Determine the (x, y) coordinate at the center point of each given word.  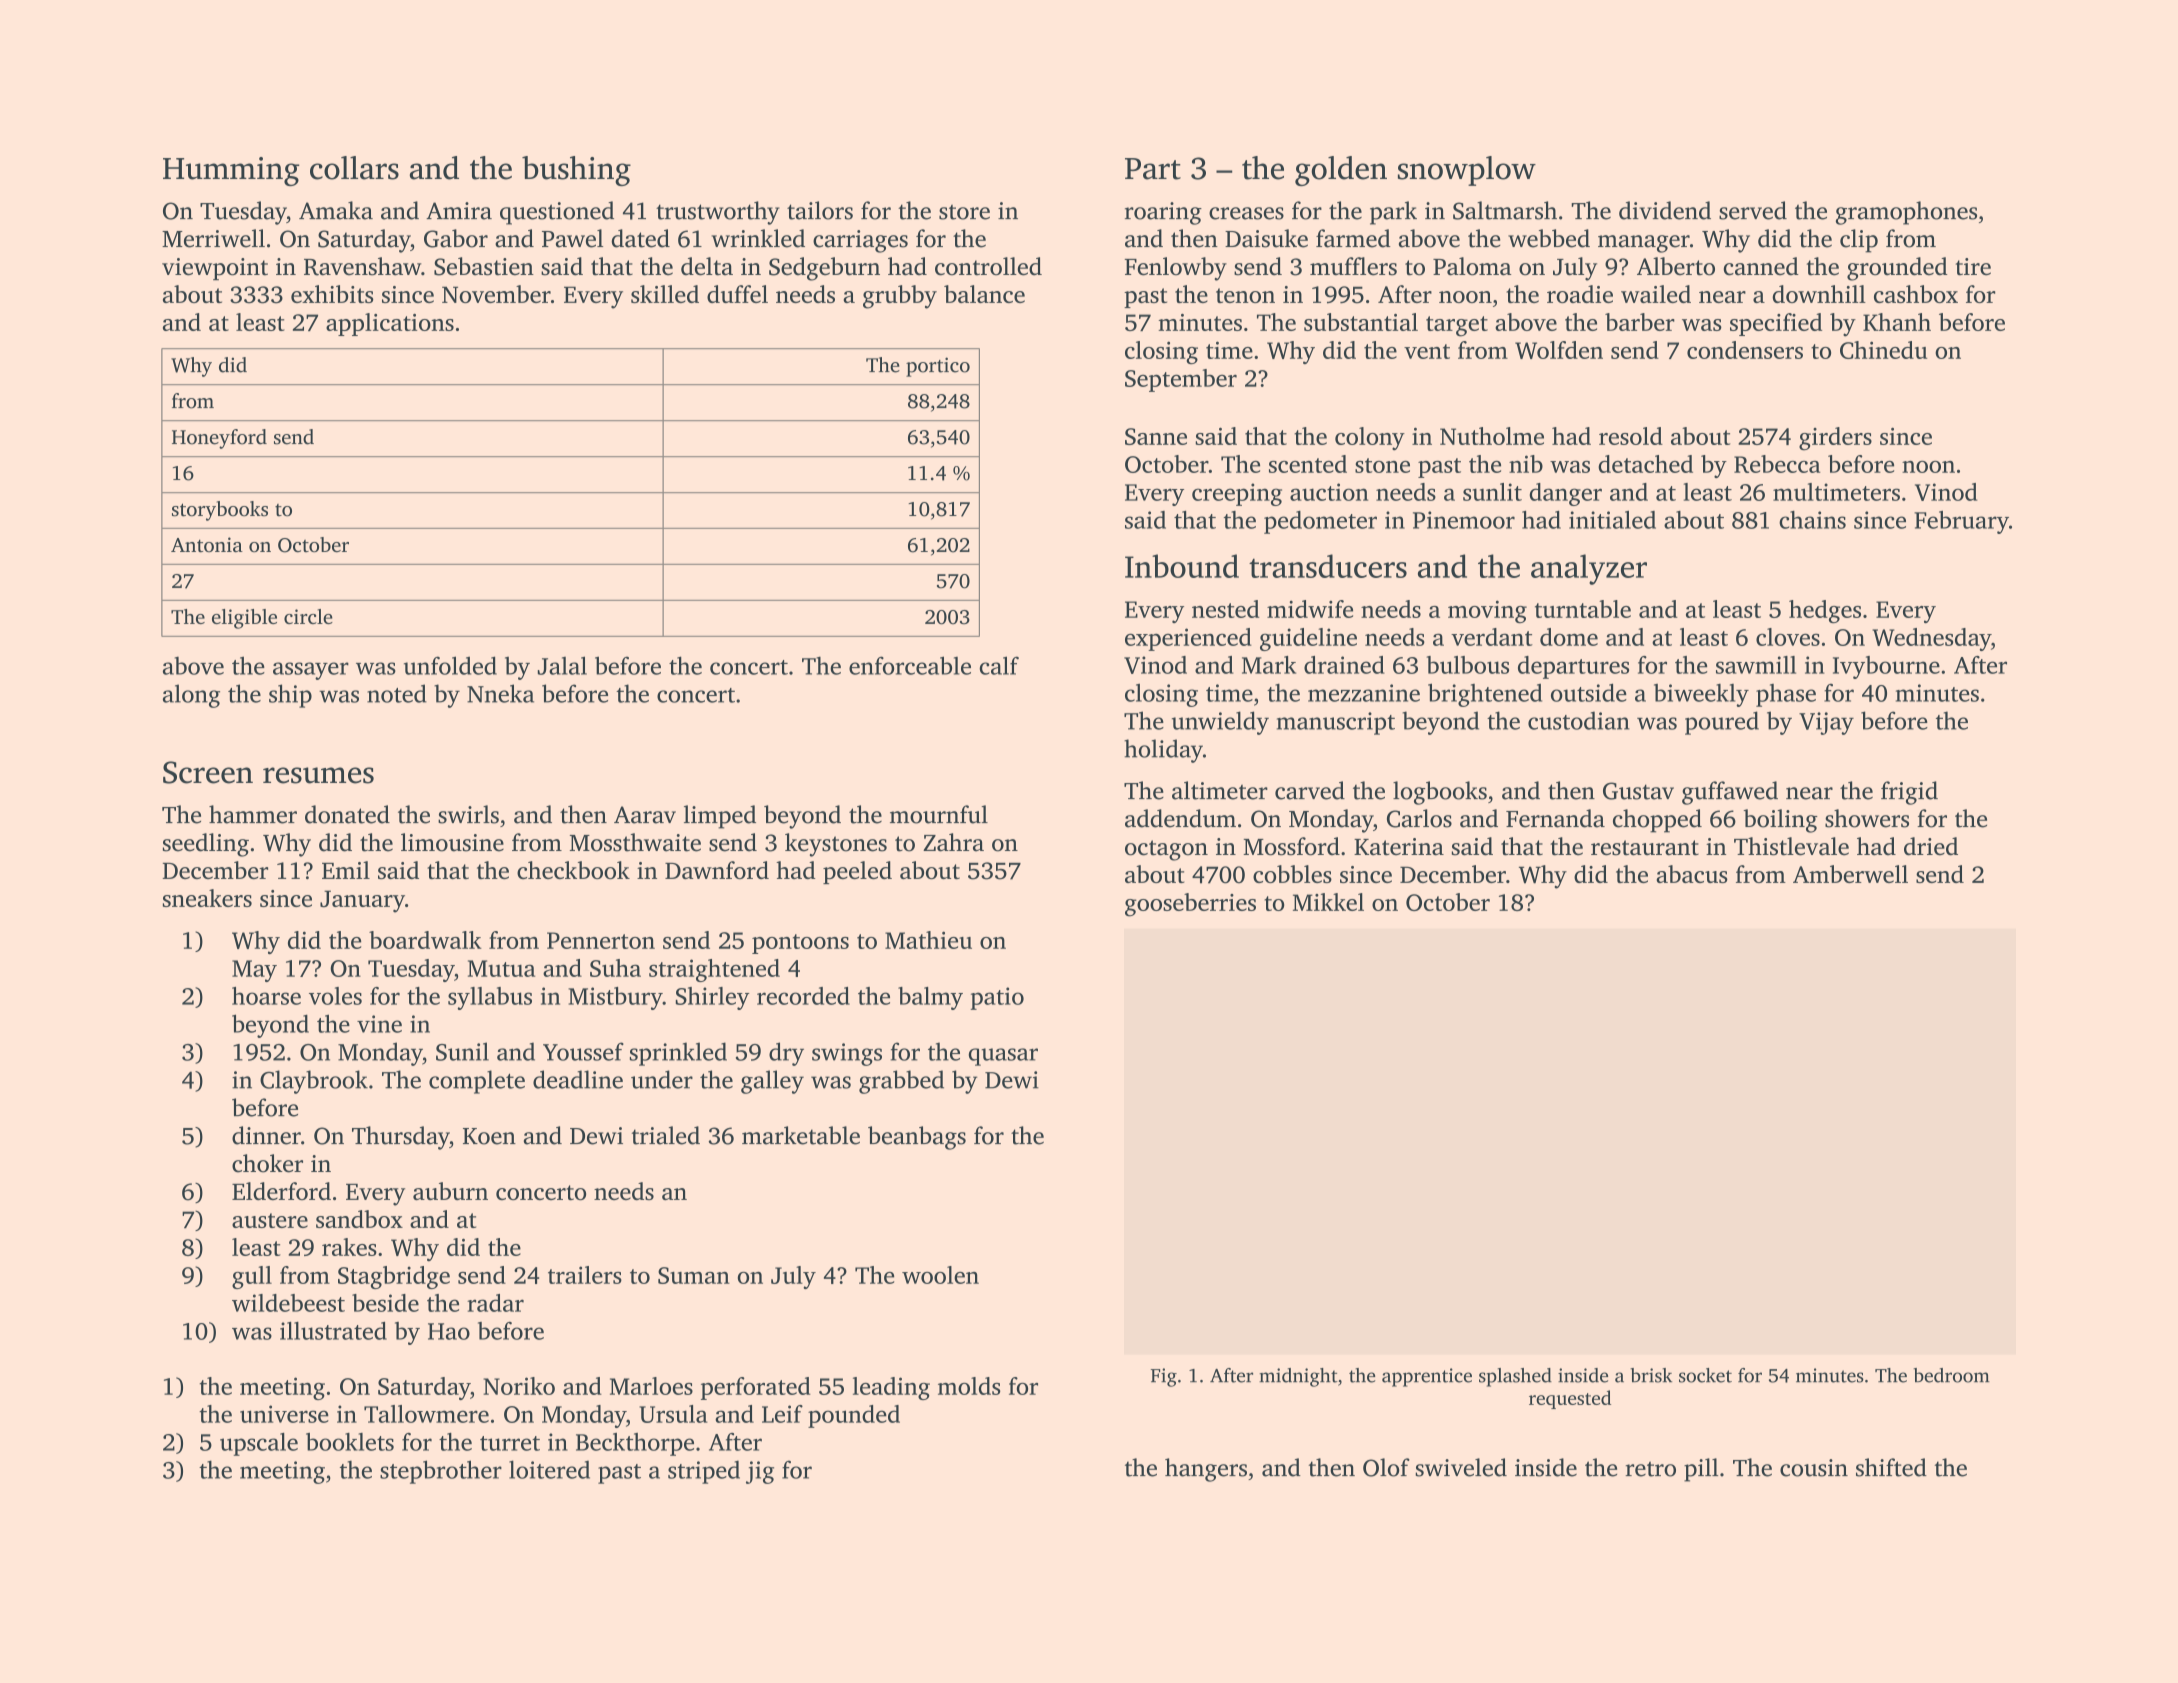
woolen (940, 1275)
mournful (939, 814)
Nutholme (1492, 436)
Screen (208, 772)
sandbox (359, 1219)
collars (354, 168)
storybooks (220, 511)
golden (1341, 171)
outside (1589, 692)
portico (938, 367)
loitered (549, 1469)
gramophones (1906, 213)
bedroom (1951, 1375)
